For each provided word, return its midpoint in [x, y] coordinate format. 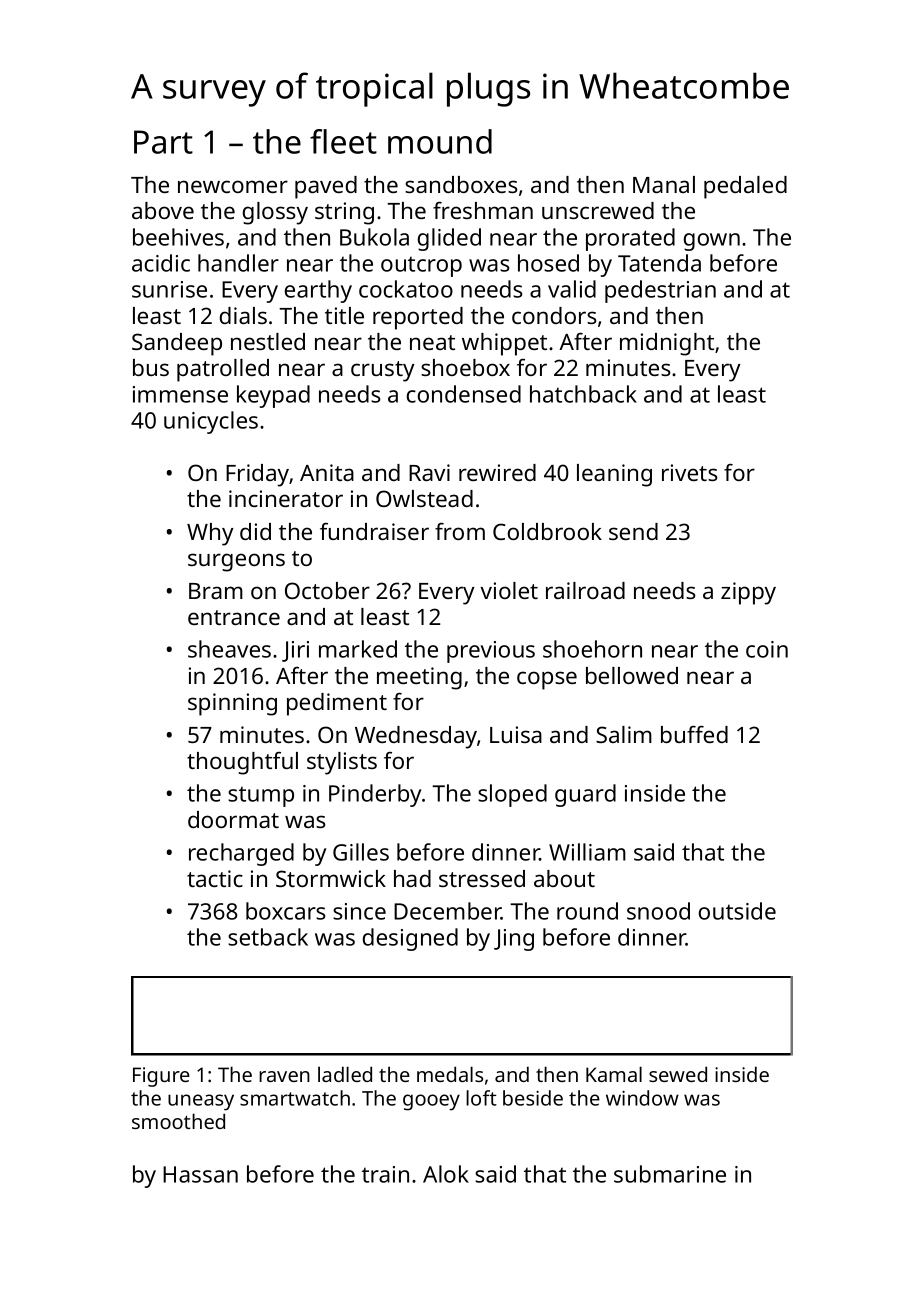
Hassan [200, 1174]
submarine [670, 1174]
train [385, 1174]
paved [326, 187]
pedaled [745, 187]
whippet [504, 344]
